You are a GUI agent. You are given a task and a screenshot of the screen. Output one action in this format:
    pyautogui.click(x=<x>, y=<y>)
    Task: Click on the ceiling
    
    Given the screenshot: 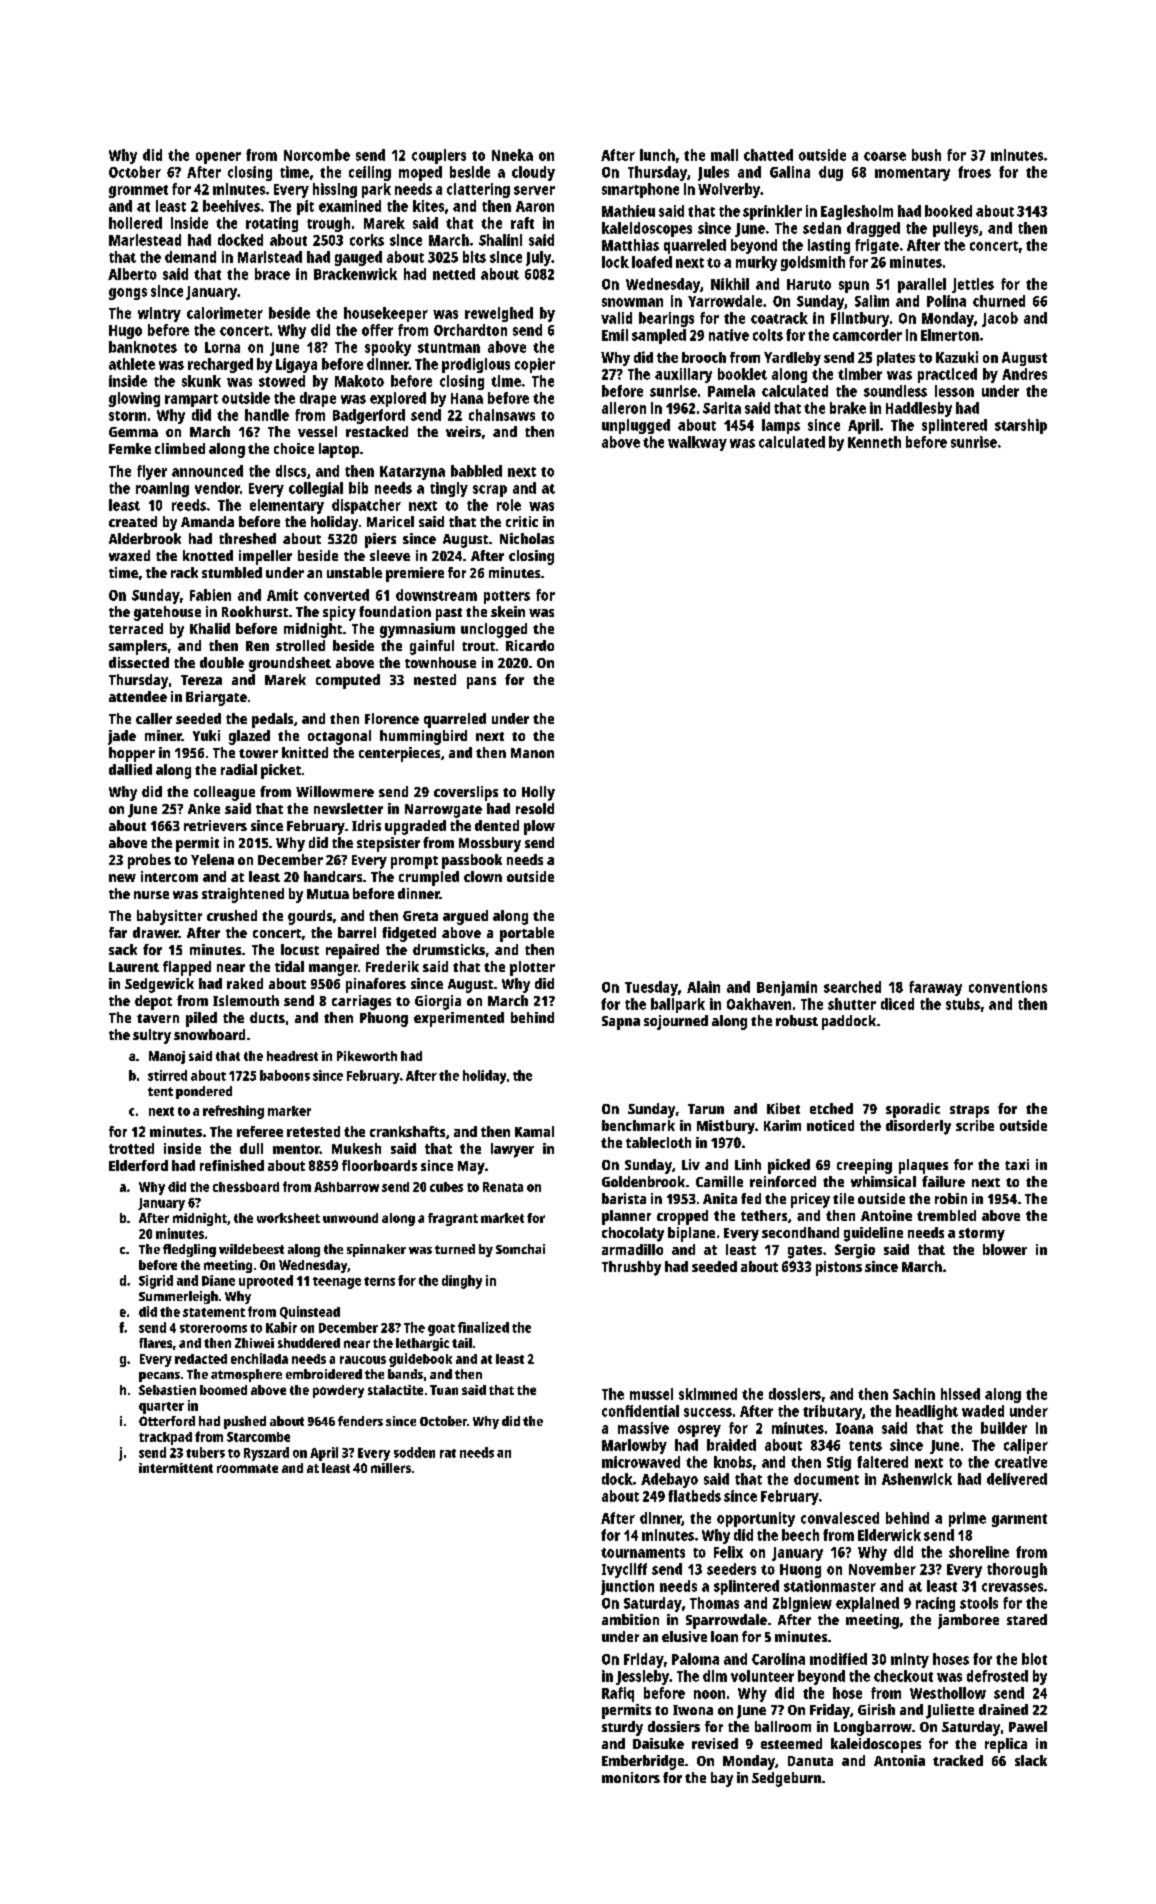 What is the action you would take?
    pyautogui.click(x=370, y=173)
